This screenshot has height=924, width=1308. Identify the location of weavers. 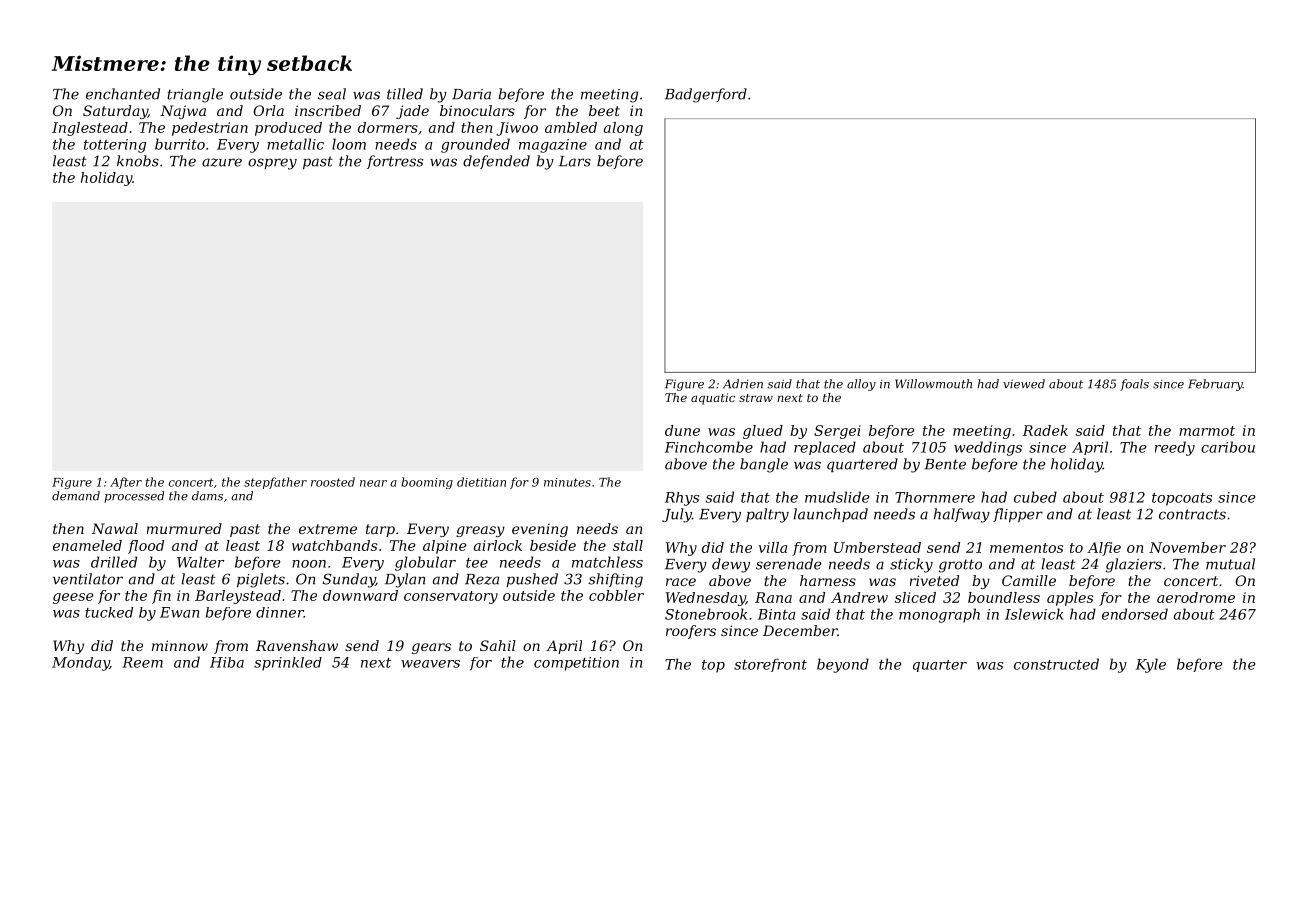
(430, 664).
